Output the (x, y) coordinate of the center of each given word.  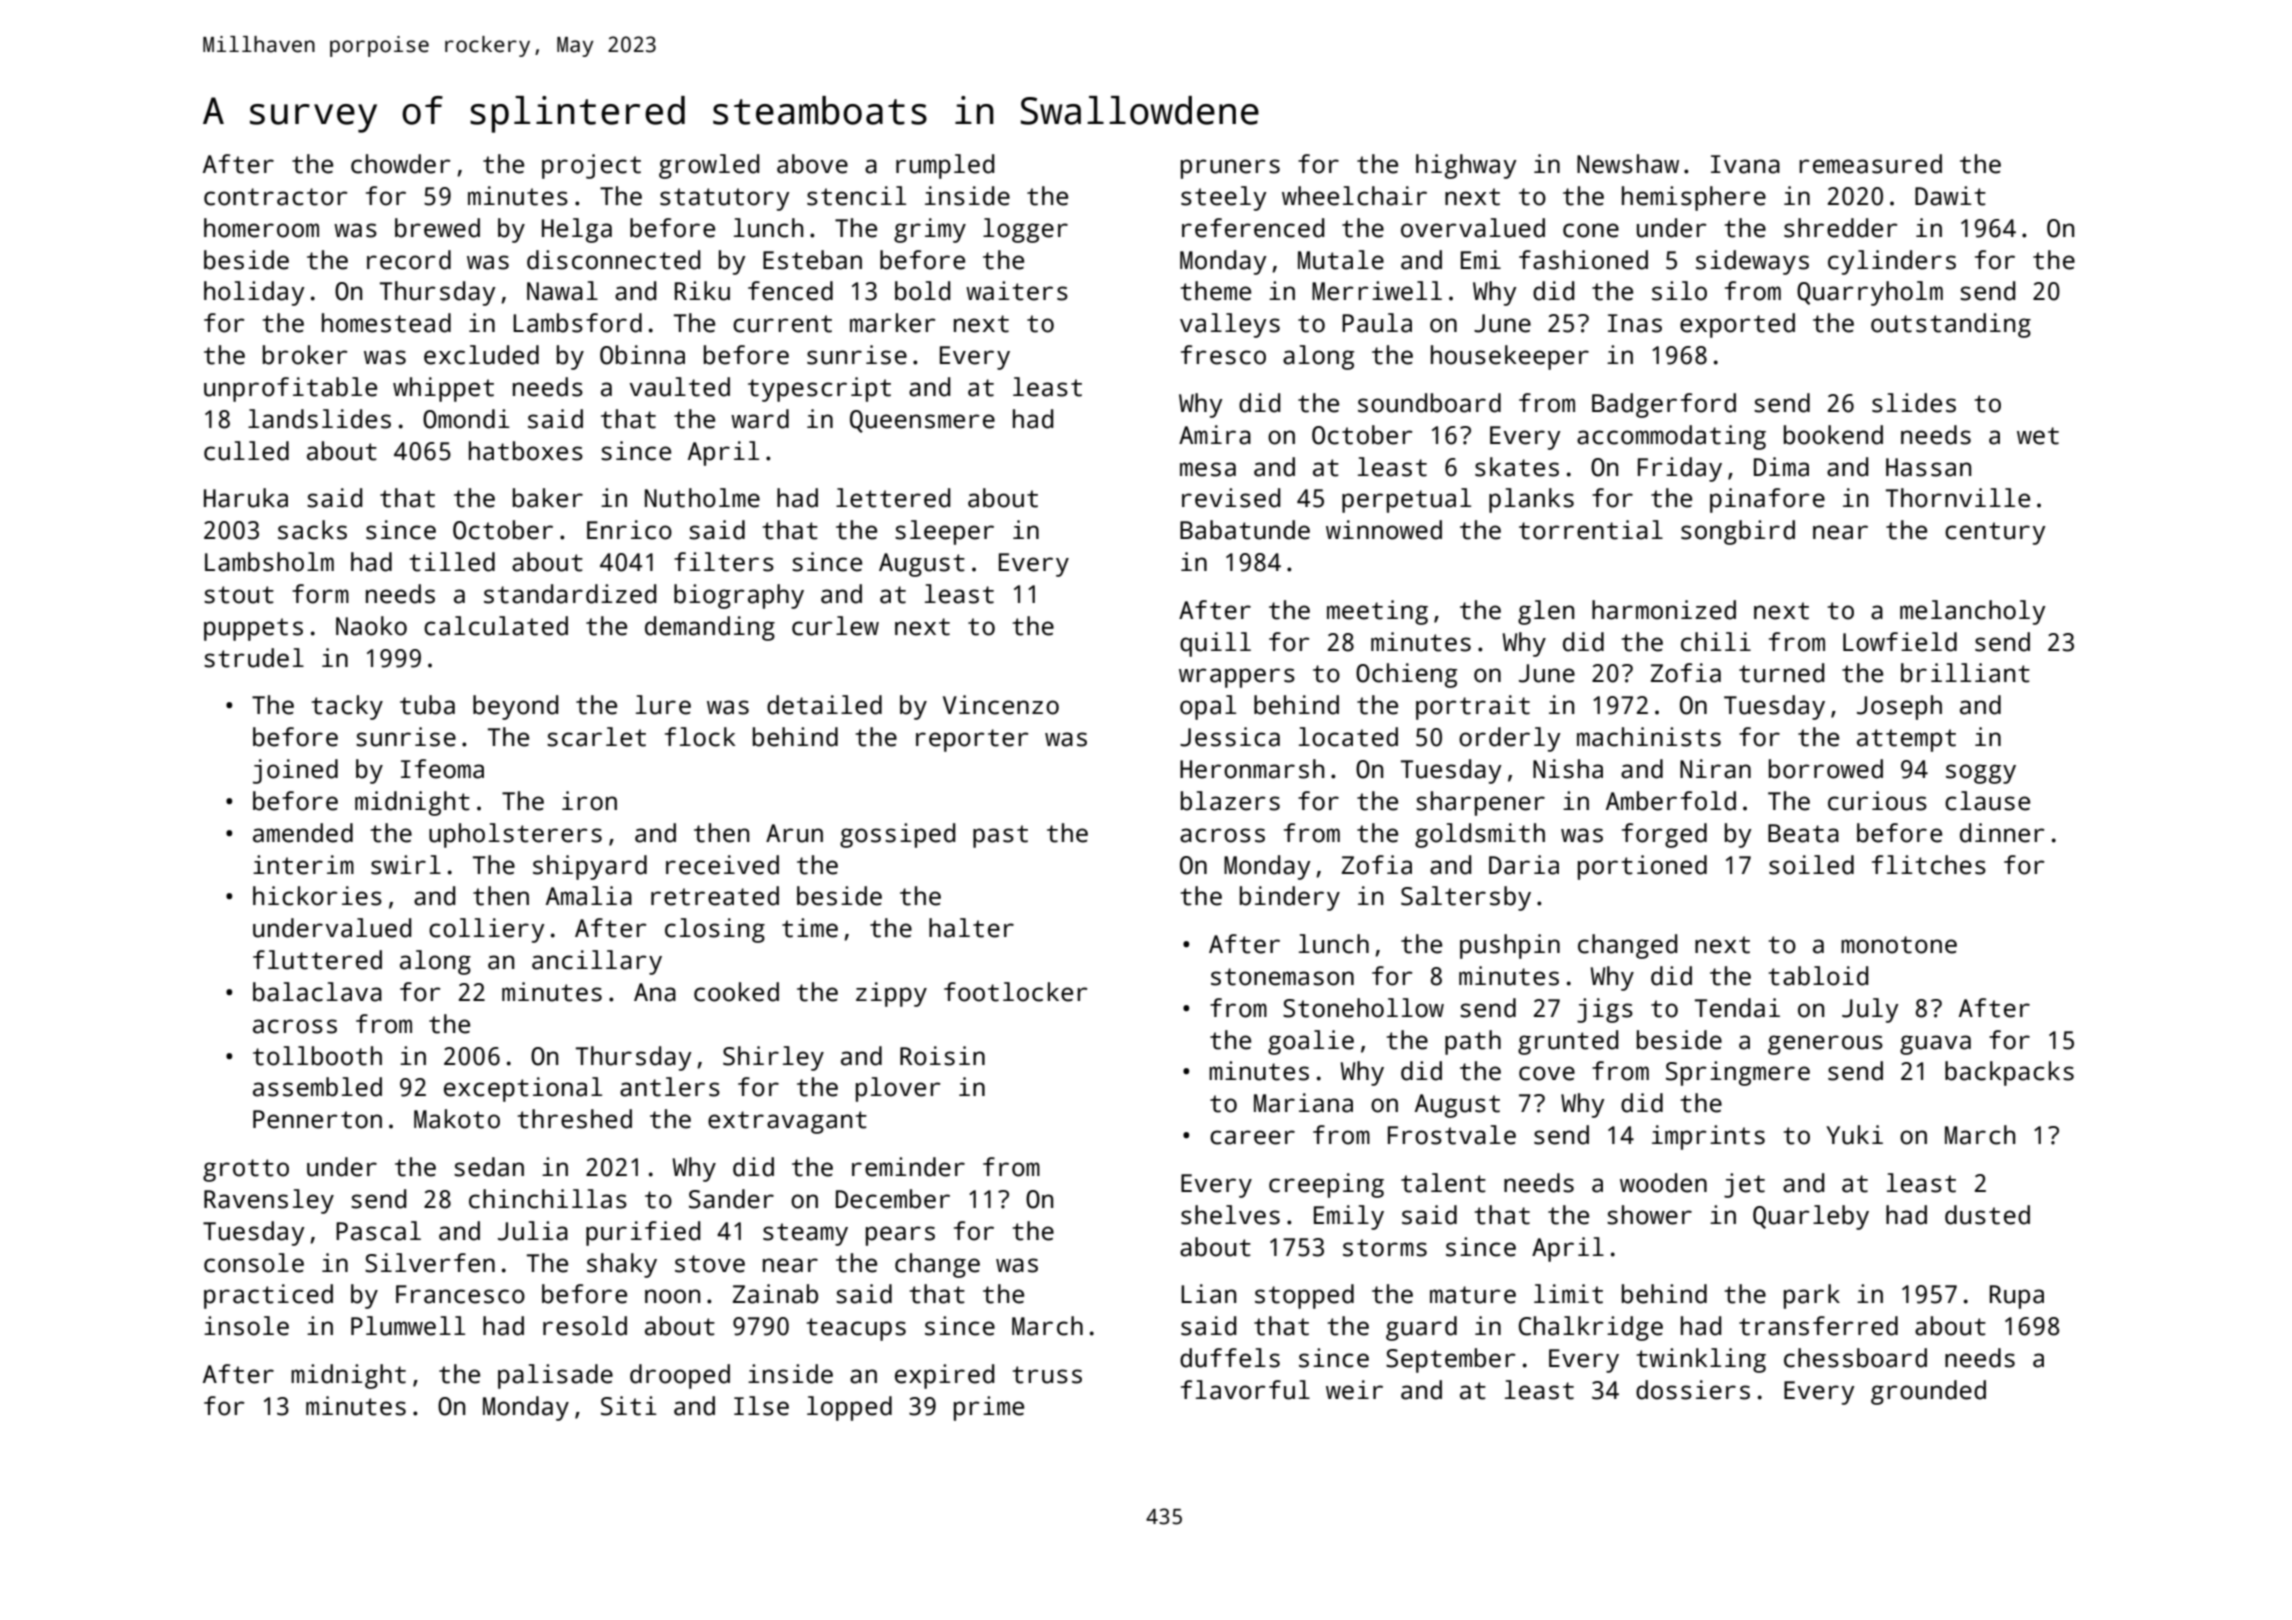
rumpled (945, 166)
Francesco (460, 1294)
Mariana (1303, 1103)
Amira (1215, 435)
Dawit (1950, 196)
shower (1649, 1215)
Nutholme (702, 498)
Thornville (1958, 498)
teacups (856, 1329)
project (591, 166)
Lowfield (1900, 642)
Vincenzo (1001, 705)
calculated (496, 626)
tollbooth (317, 1056)
